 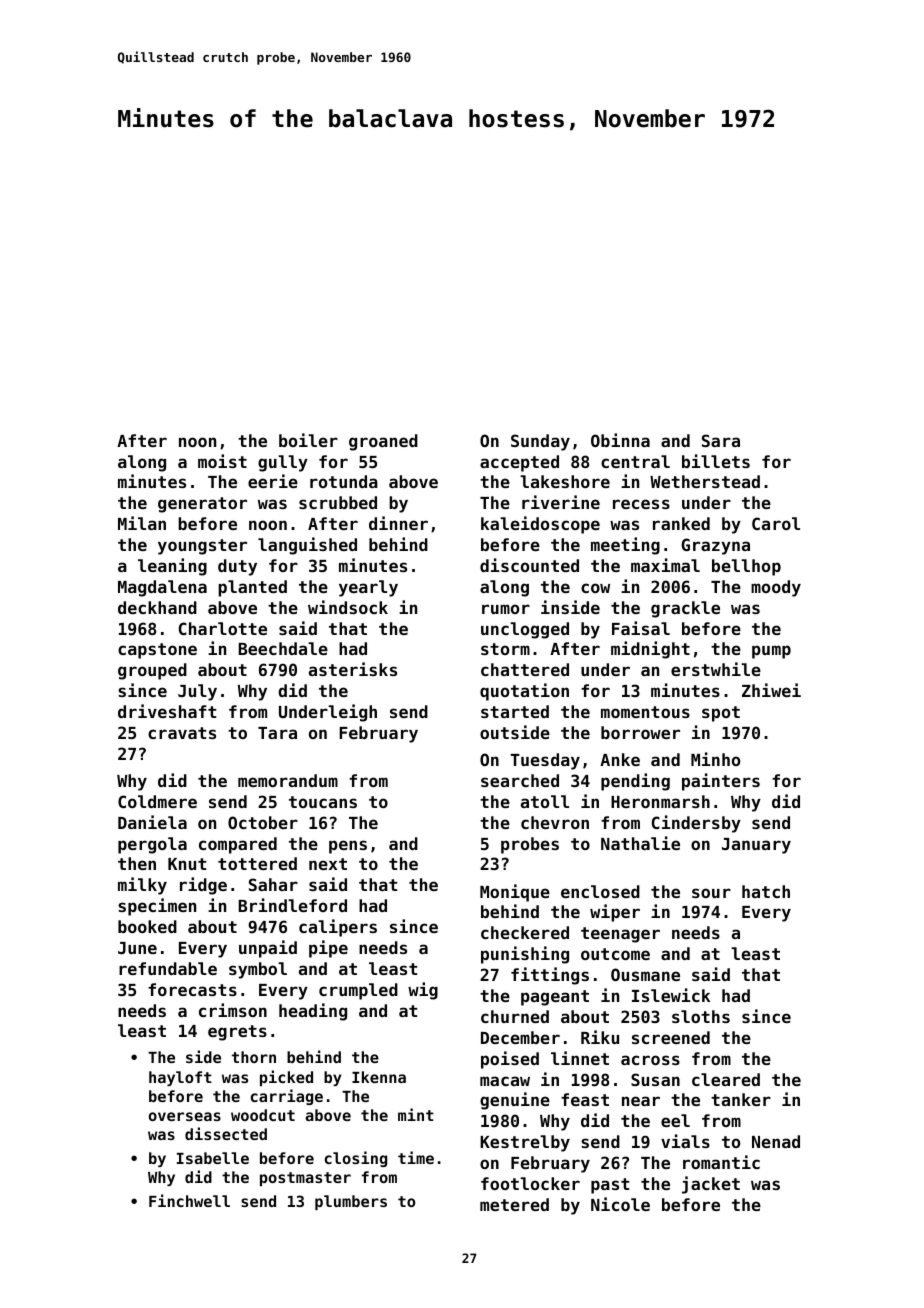 I want to click on lakeshore, so click(x=565, y=481).
